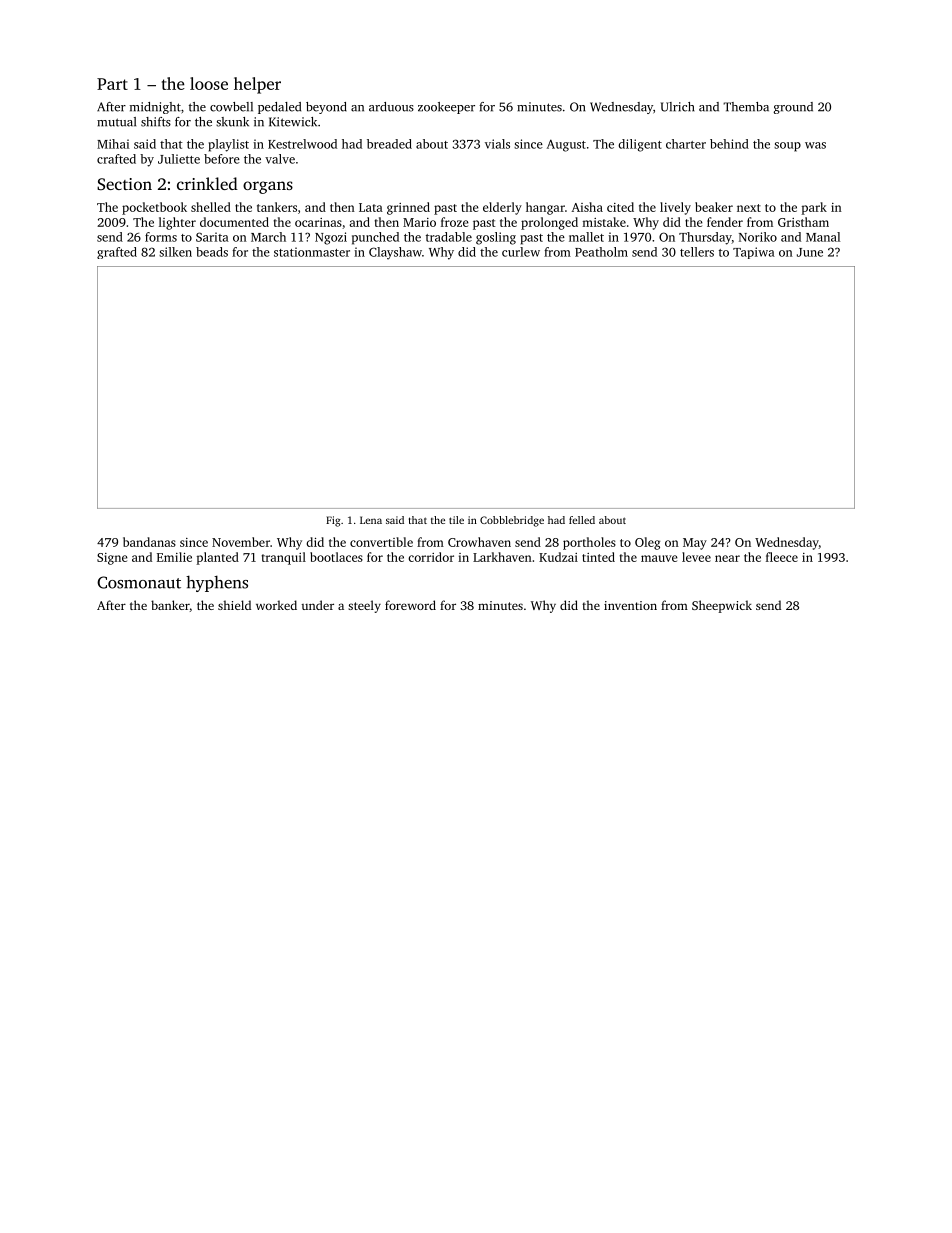 The image size is (952, 1233). I want to click on felled, so click(582, 520).
